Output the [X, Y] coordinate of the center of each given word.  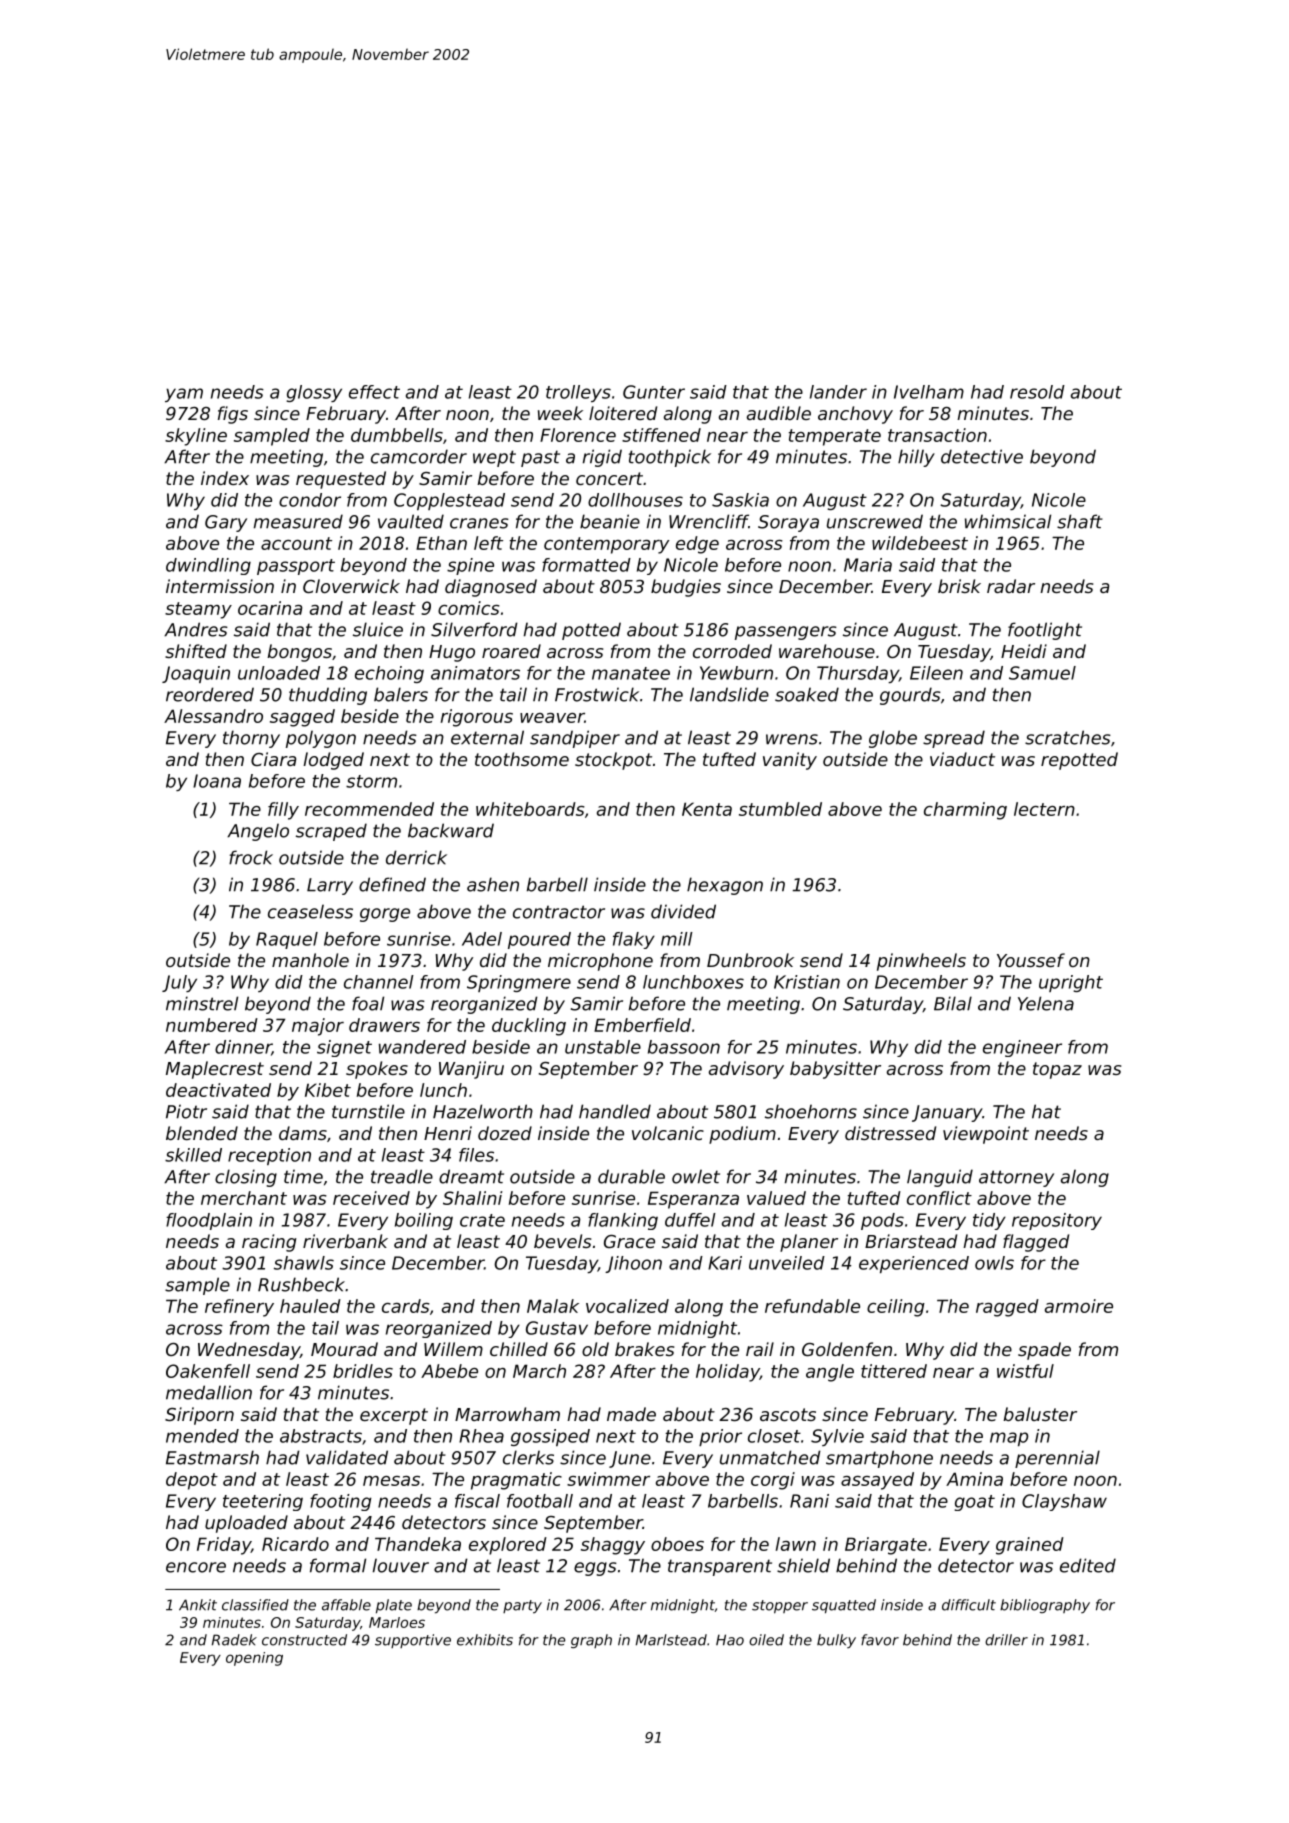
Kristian [807, 982]
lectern [1044, 809]
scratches [1068, 737]
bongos [299, 653]
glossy [314, 393]
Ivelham [929, 392]
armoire [1079, 1306]
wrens [792, 739]
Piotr [186, 1111]
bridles [363, 1371]
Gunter [654, 392]
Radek [234, 1640]
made [631, 1414]
